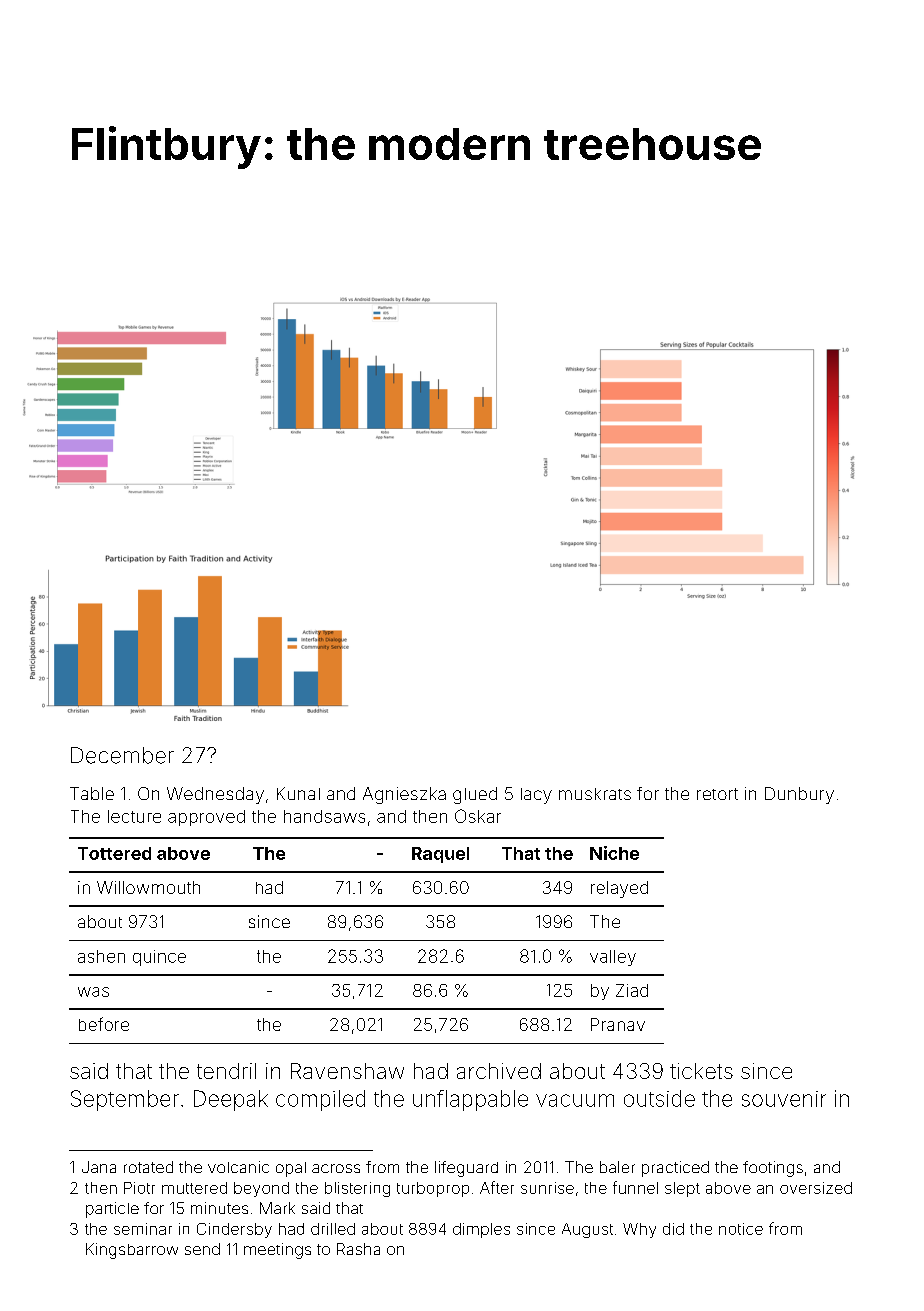 This screenshot has height=1311, width=924. What do you see at coordinates (92, 793) in the screenshot?
I see `Table` at bounding box center [92, 793].
